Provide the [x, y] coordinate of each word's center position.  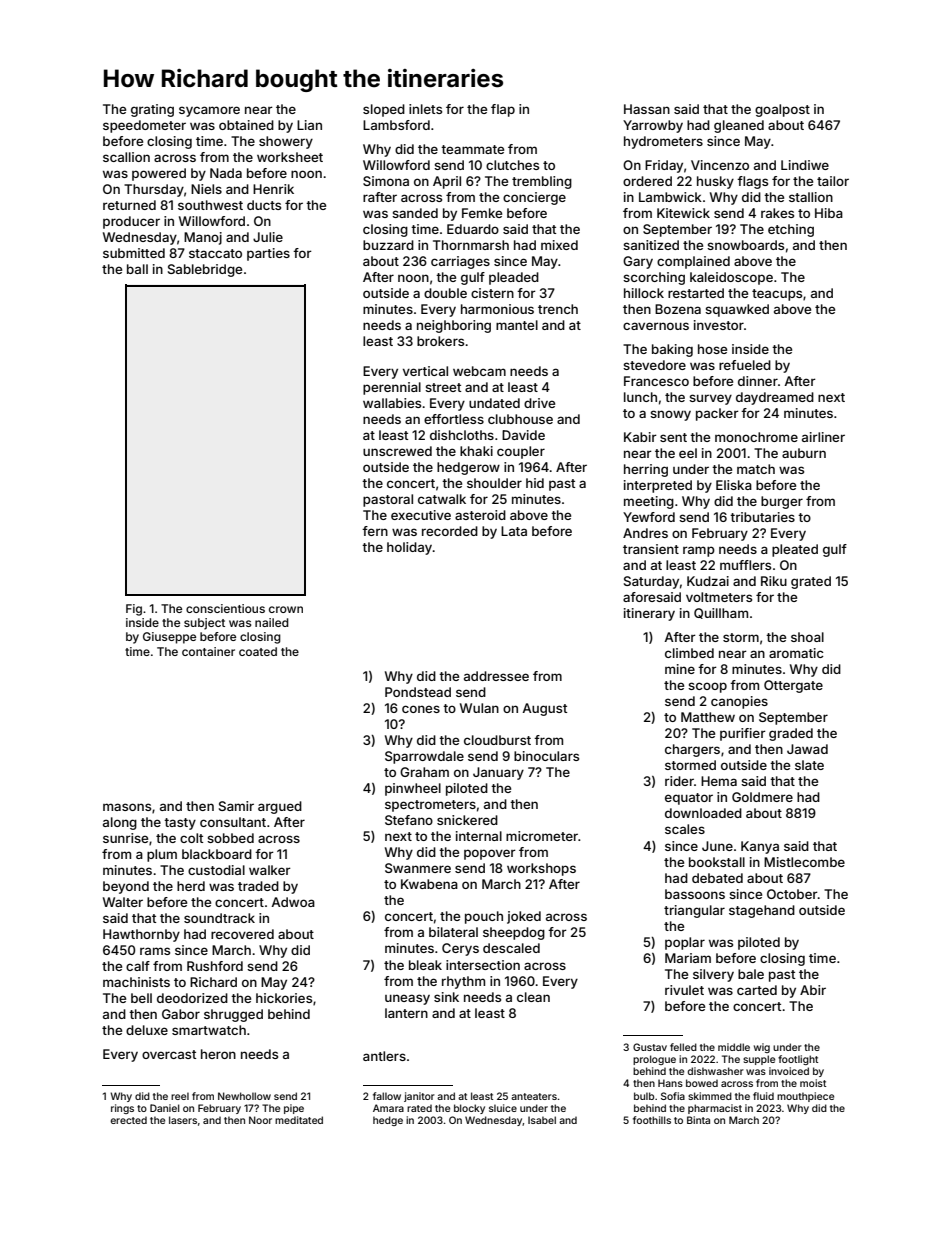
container [208, 651]
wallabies [392, 403]
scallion [126, 157]
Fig [134, 610]
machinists [136, 982]
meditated [299, 1120]
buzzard [388, 245]
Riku [774, 581]
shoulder [494, 483]
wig [762, 1048]
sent [673, 437]
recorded [450, 531]
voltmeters [719, 597]
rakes [777, 213]
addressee [496, 676]
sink [446, 997]
